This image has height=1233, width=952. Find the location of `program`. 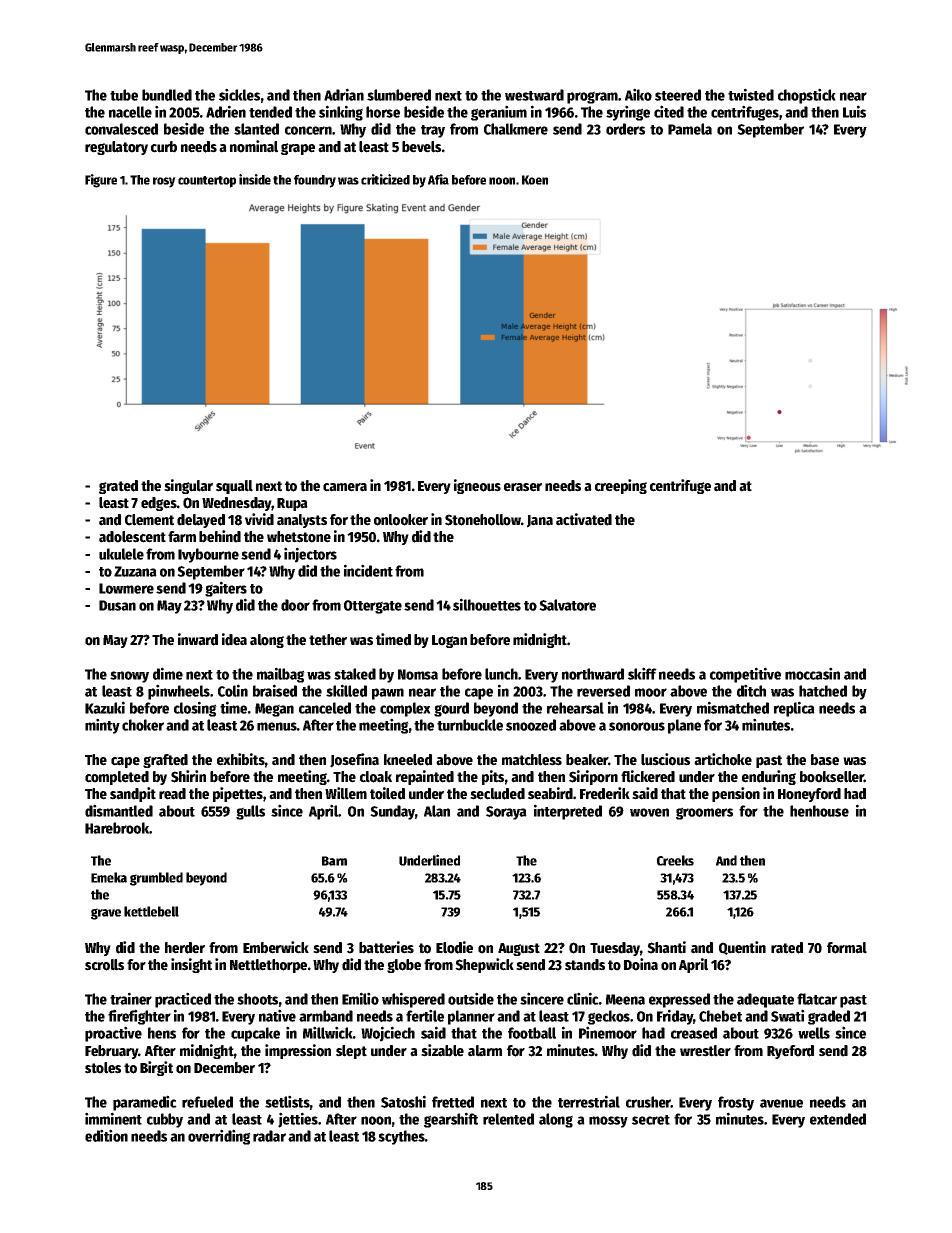

program is located at coordinates (592, 97).
